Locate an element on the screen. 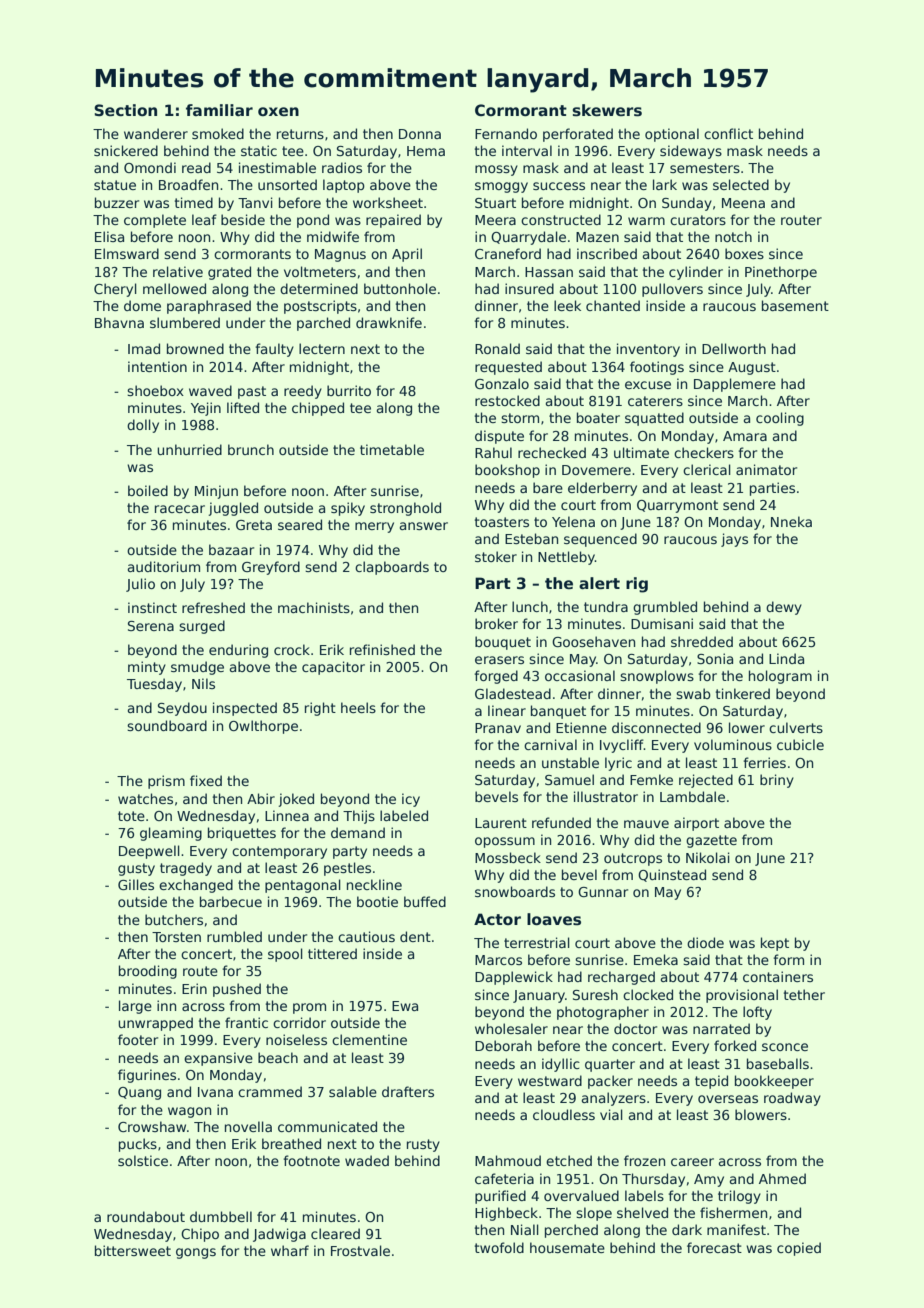 This screenshot has width=924, height=1308. paraphrased is located at coordinates (209, 307).
